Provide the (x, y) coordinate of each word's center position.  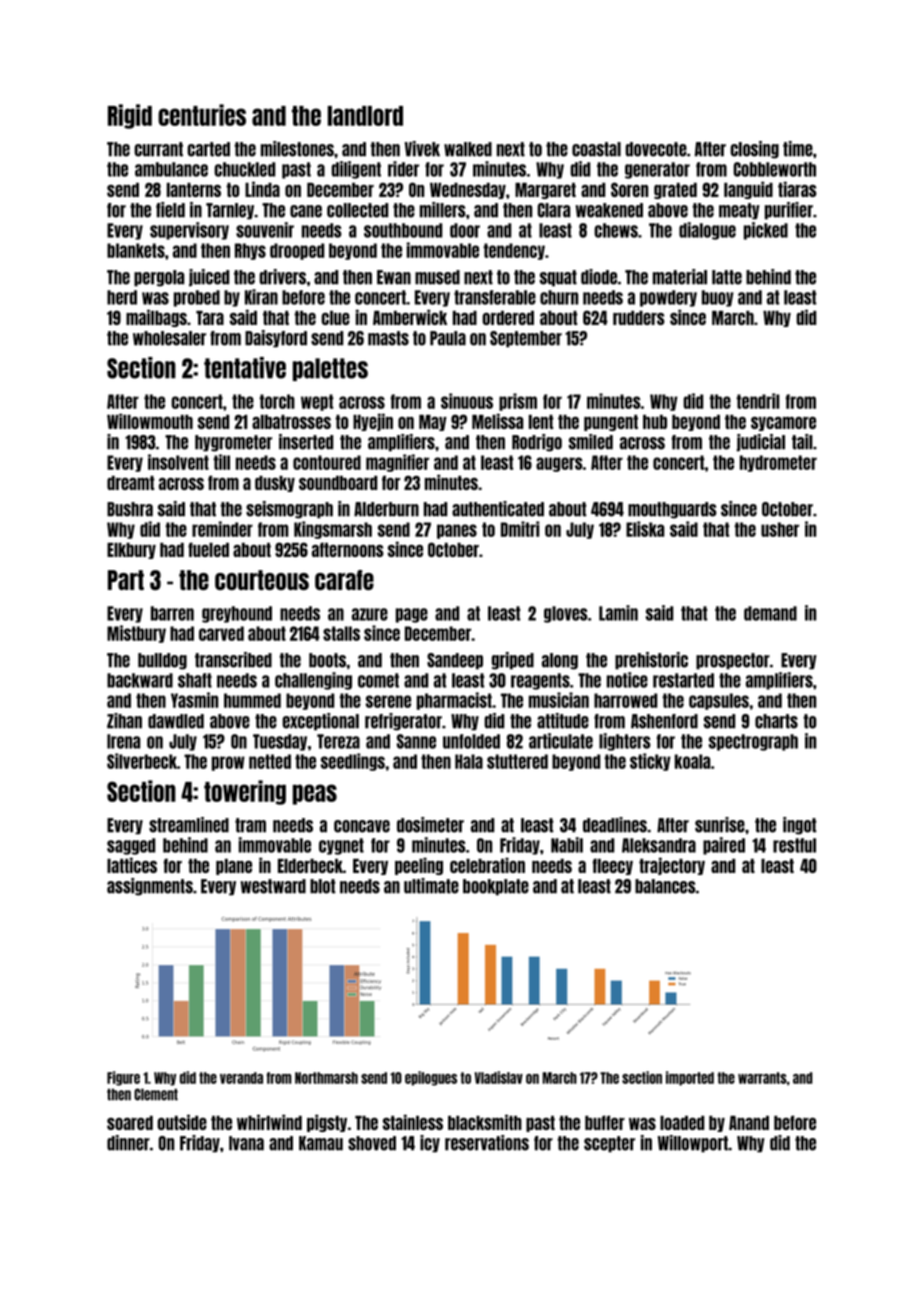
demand (770, 613)
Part (126, 580)
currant (158, 149)
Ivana (246, 1143)
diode (599, 277)
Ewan (394, 277)
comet (378, 680)
